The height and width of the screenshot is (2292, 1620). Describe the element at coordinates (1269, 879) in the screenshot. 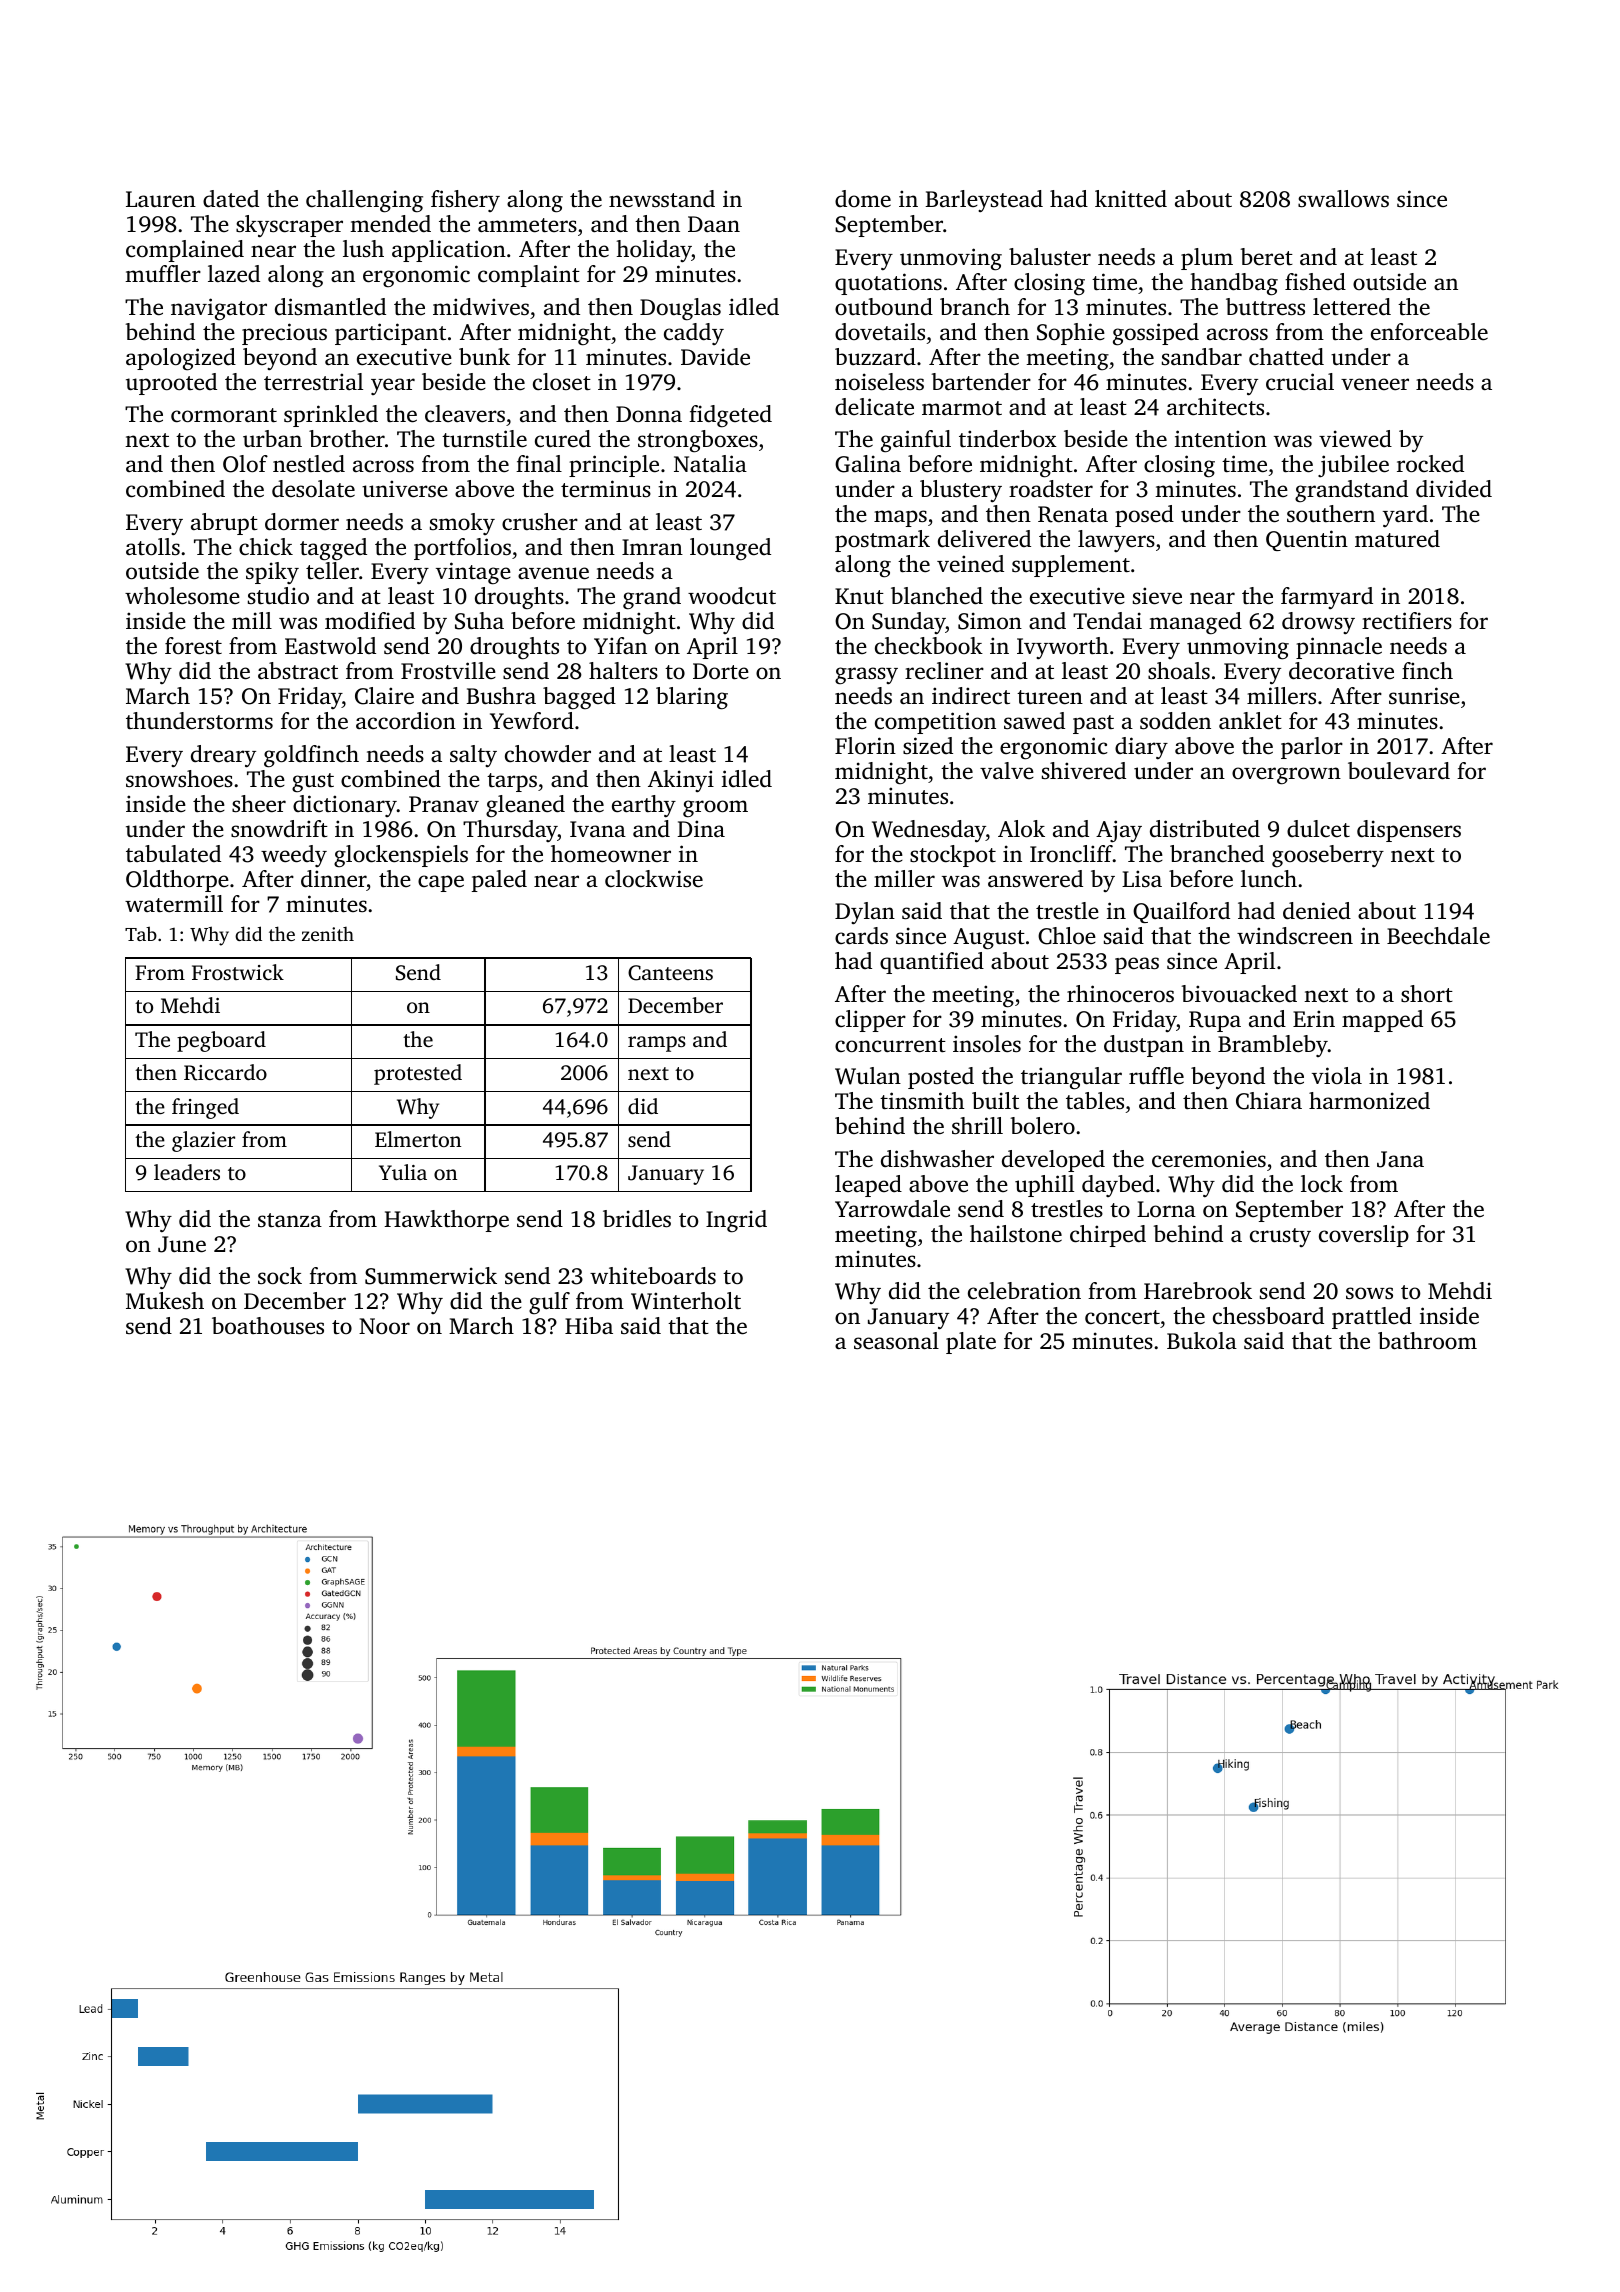

I see `lunch` at that location.
